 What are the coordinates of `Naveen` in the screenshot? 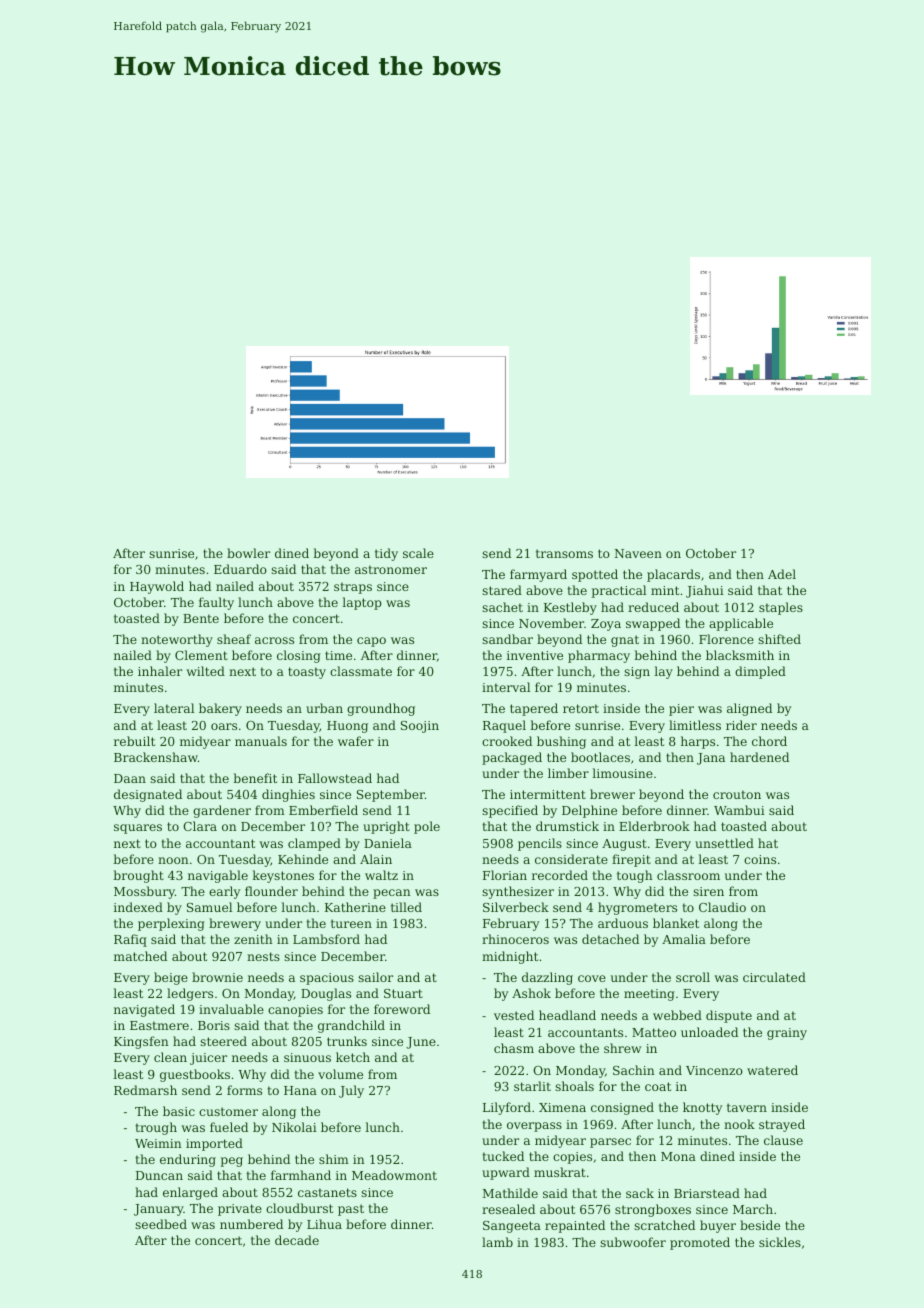 It's located at (638, 553).
